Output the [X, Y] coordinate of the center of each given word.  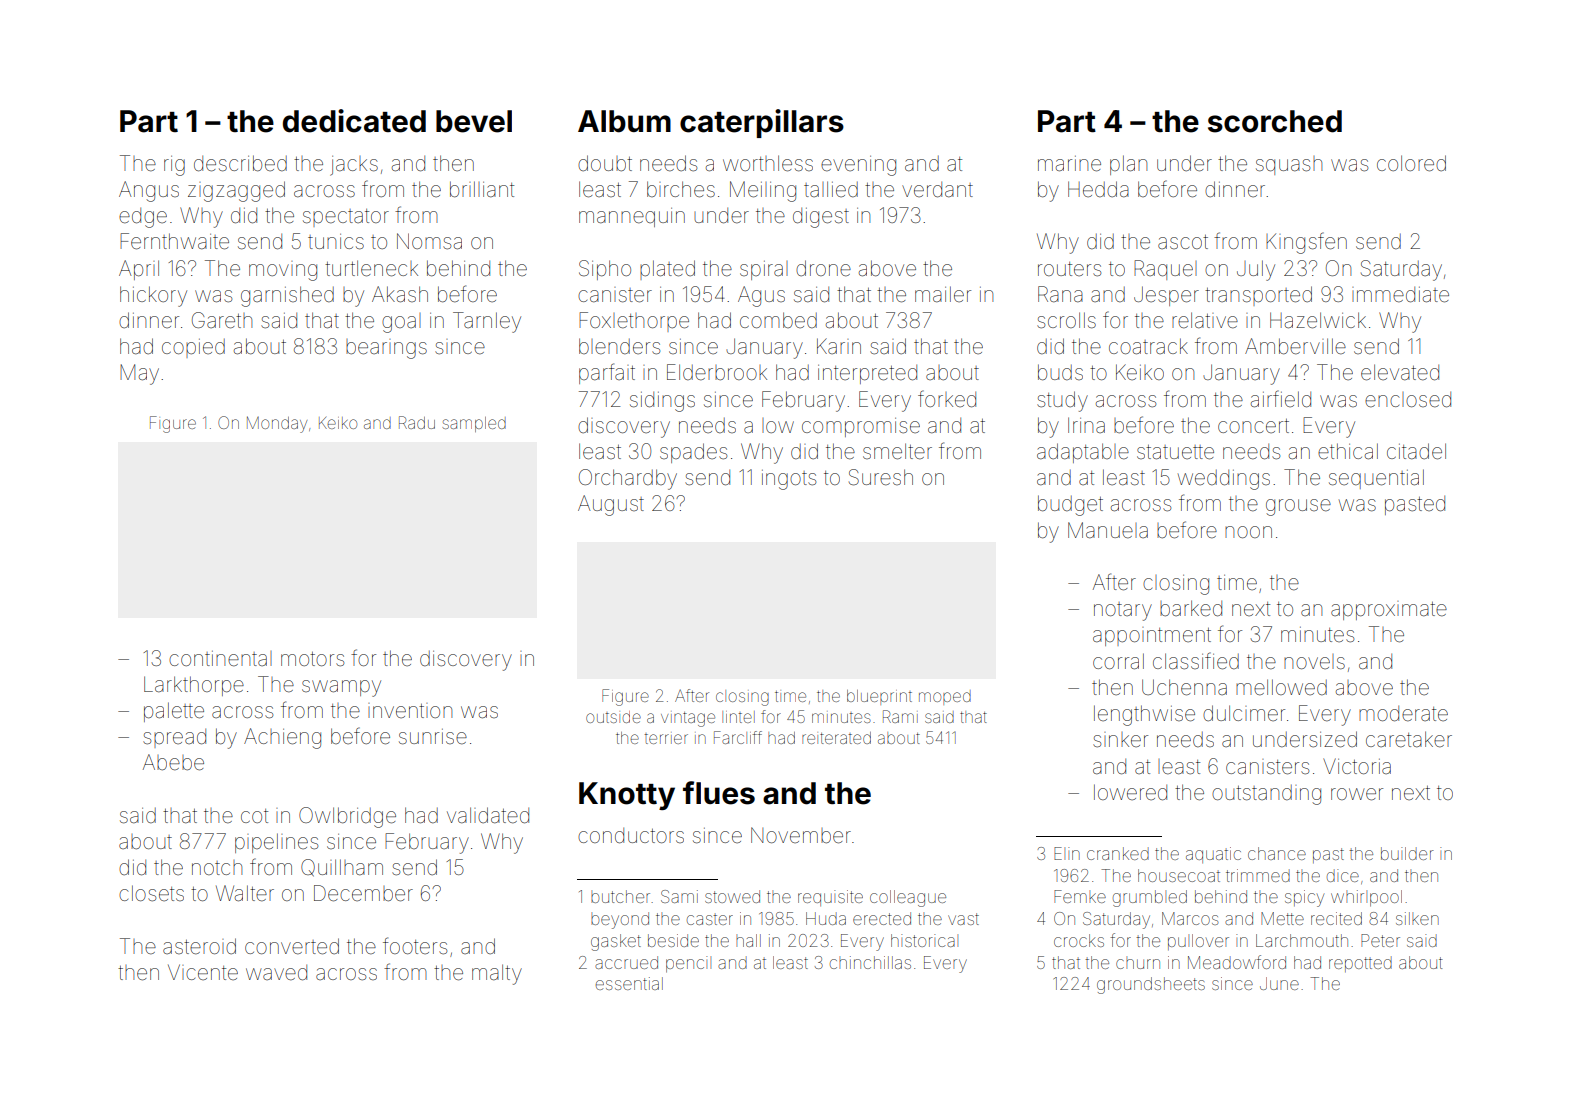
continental [220, 658]
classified [1196, 661]
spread [174, 738]
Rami [900, 716]
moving [283, 271]
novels [1314, 661]
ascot [1183, 242]
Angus [149, 191]
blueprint [879, 697]
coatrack [1148, 346]
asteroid [199, 946]
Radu [417, 422]
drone [823, 268]
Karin [839, 346]
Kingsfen [1306, 243]
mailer [943, 294]
